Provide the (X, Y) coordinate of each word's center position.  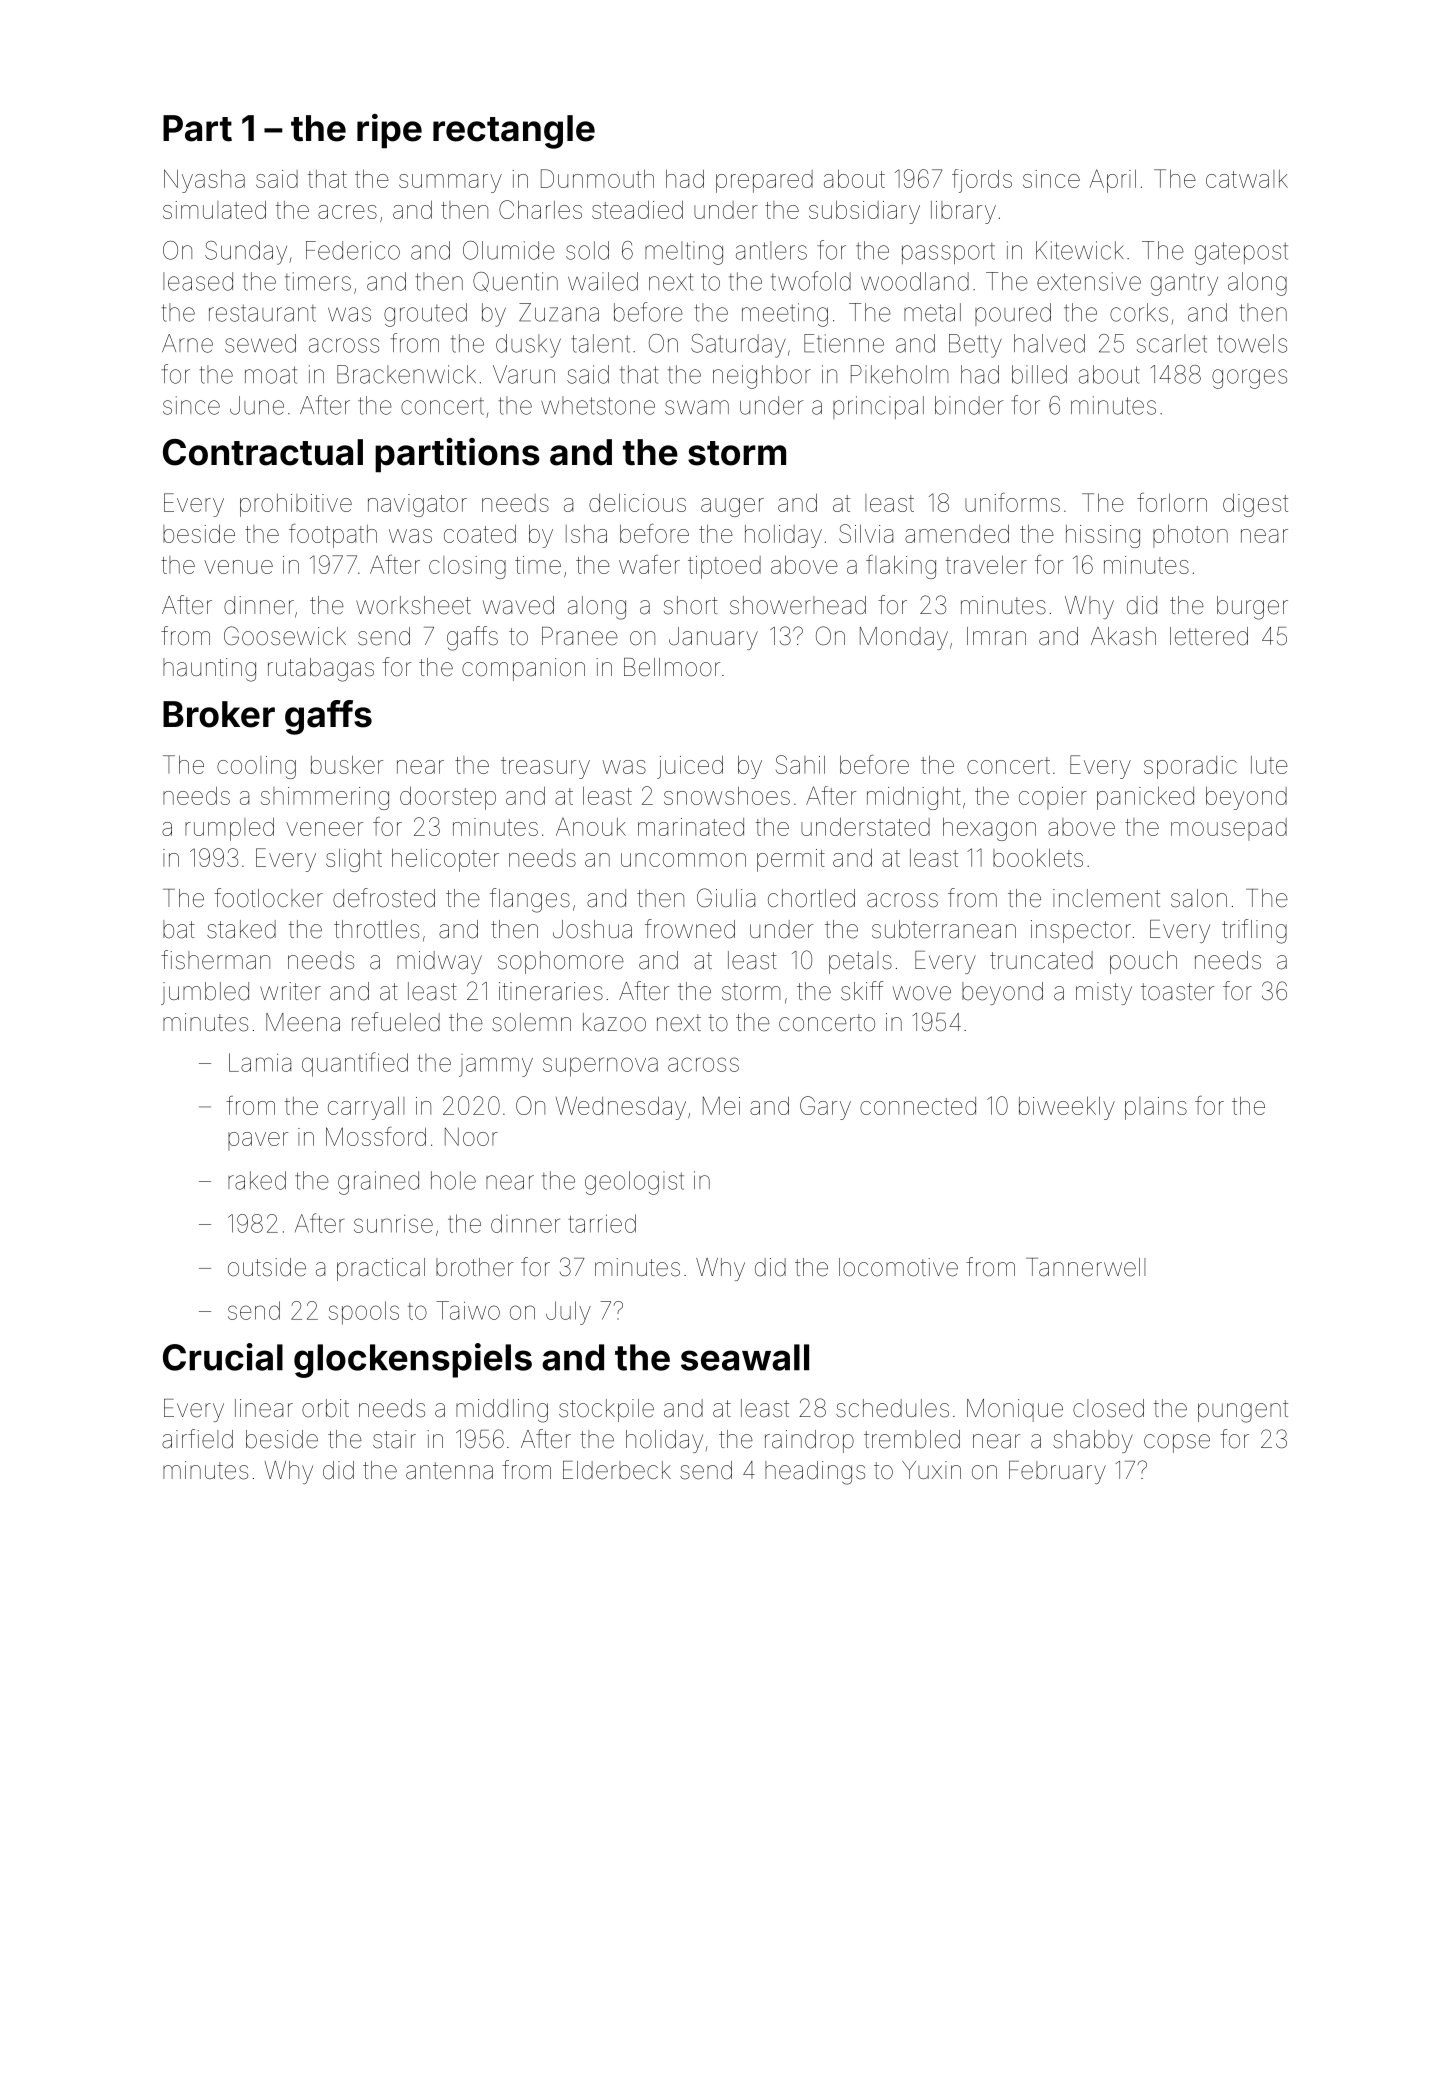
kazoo (614, 1022)
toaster (1177, 992)
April (1113, 181)
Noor (471, 1137)
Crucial (223, 1357)
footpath (333, 536)
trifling (1254, 931)
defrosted (384, 898)
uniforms (1012, 502)
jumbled (205, 993)
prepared (764, 181)
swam (697, 407)
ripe (389, 131)
